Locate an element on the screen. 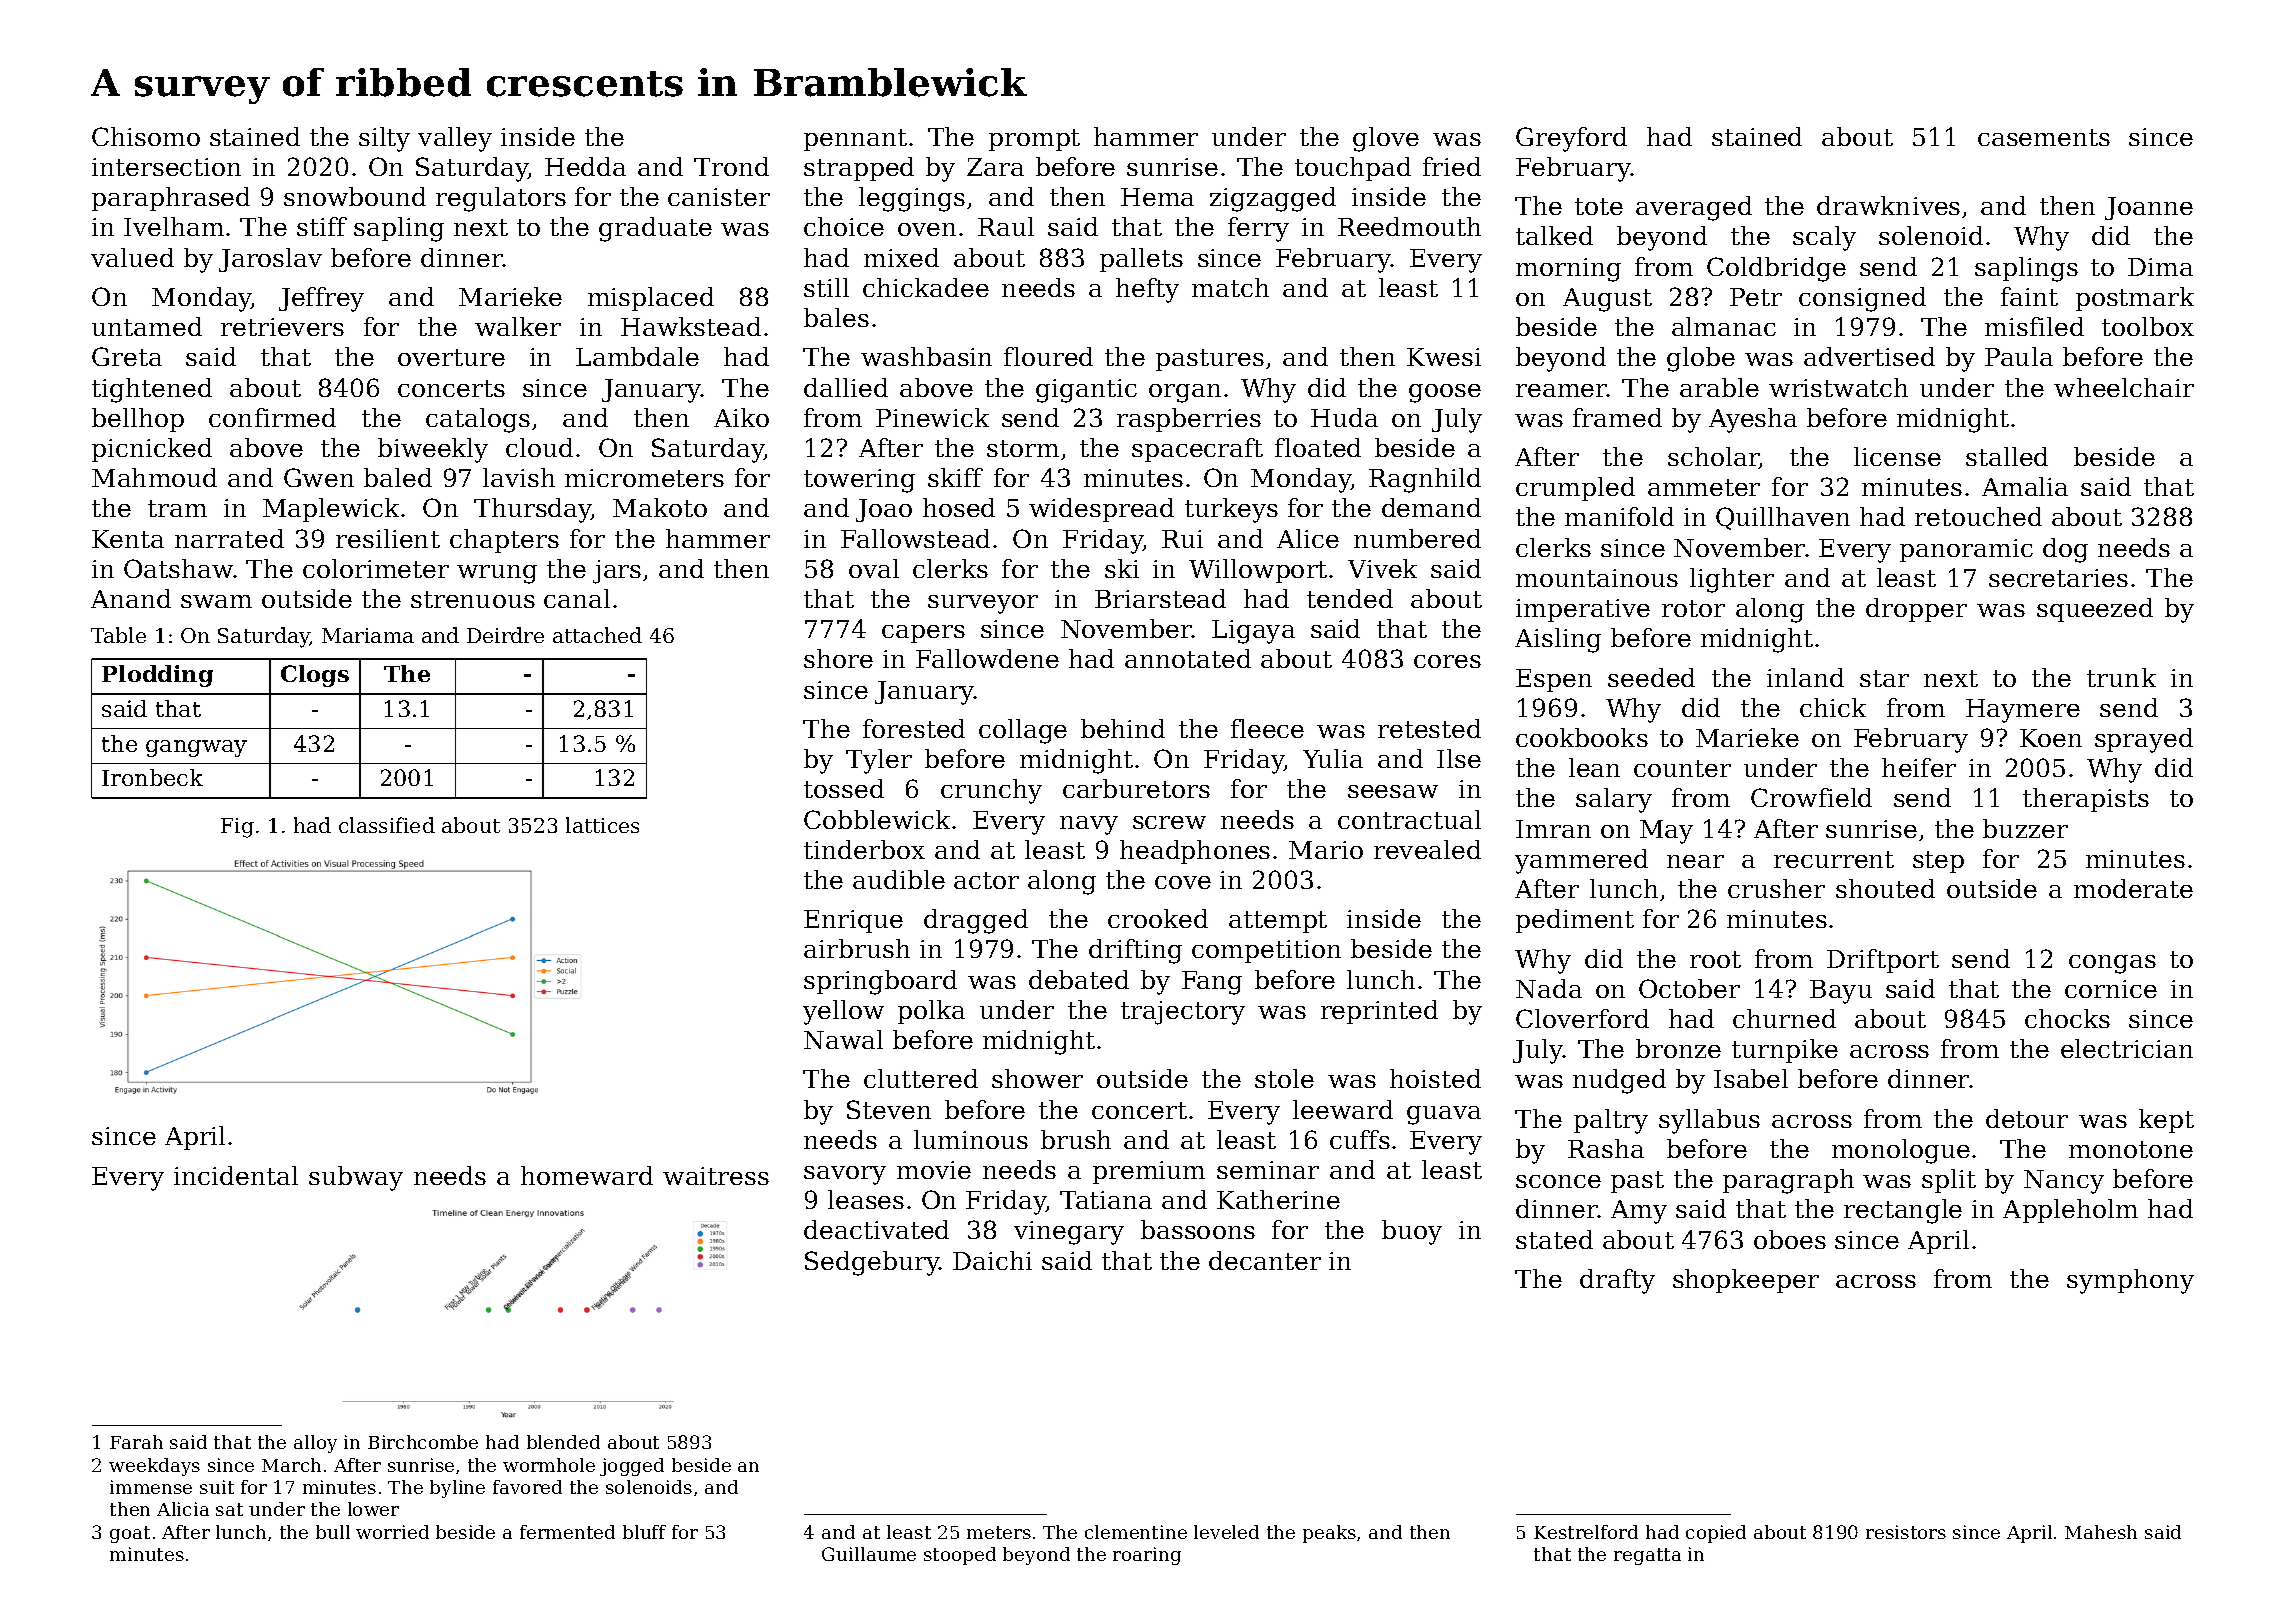  buzzer is located at coordinates (2025, 828).
